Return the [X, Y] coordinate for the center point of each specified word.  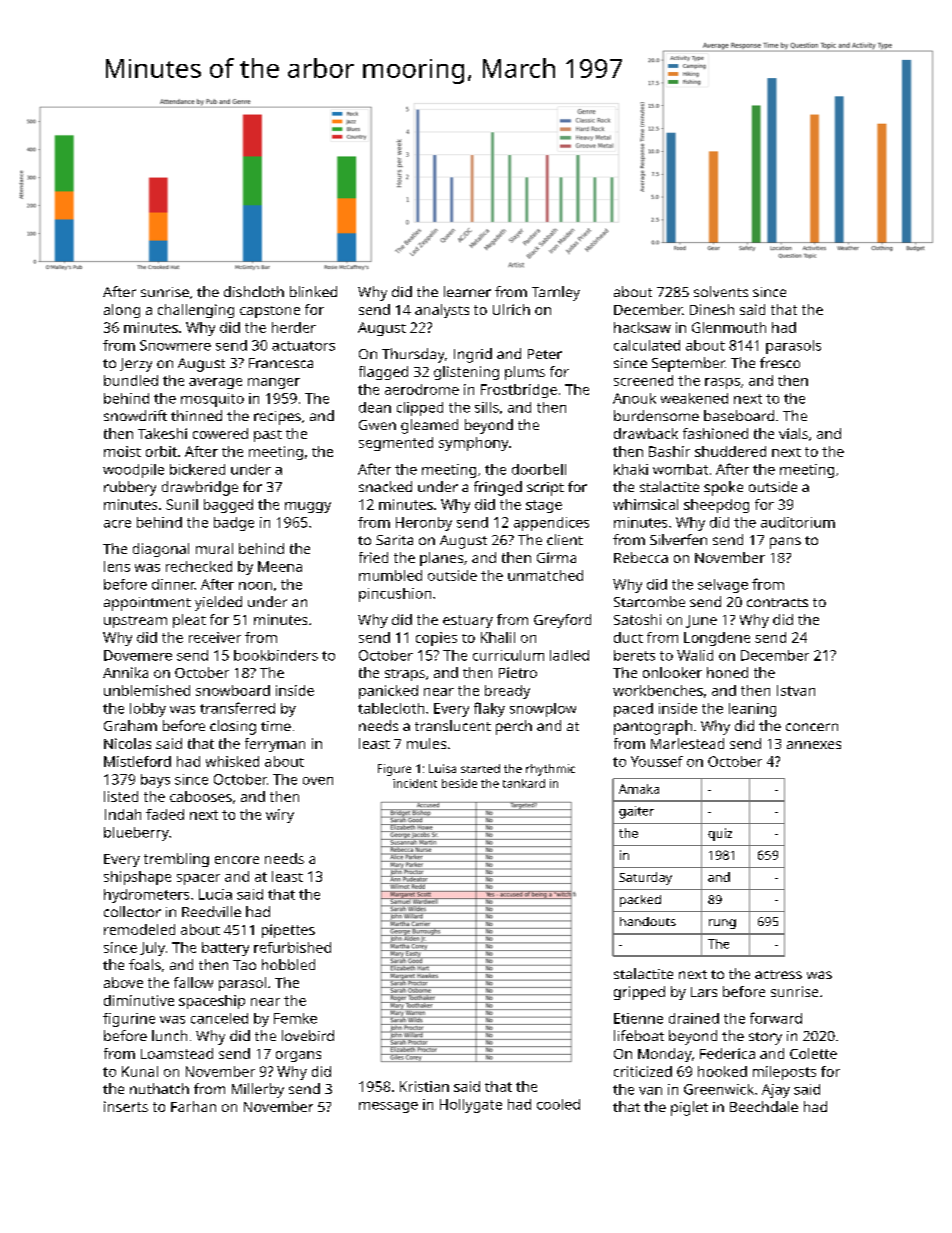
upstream [135, 622]
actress [778, 974]
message [388, 1107]
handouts [648, 921]
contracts [777, 602]
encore [237, 860]
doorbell [539, 469]
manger [274, 383]
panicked [388, 692]
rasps [722, 383]
